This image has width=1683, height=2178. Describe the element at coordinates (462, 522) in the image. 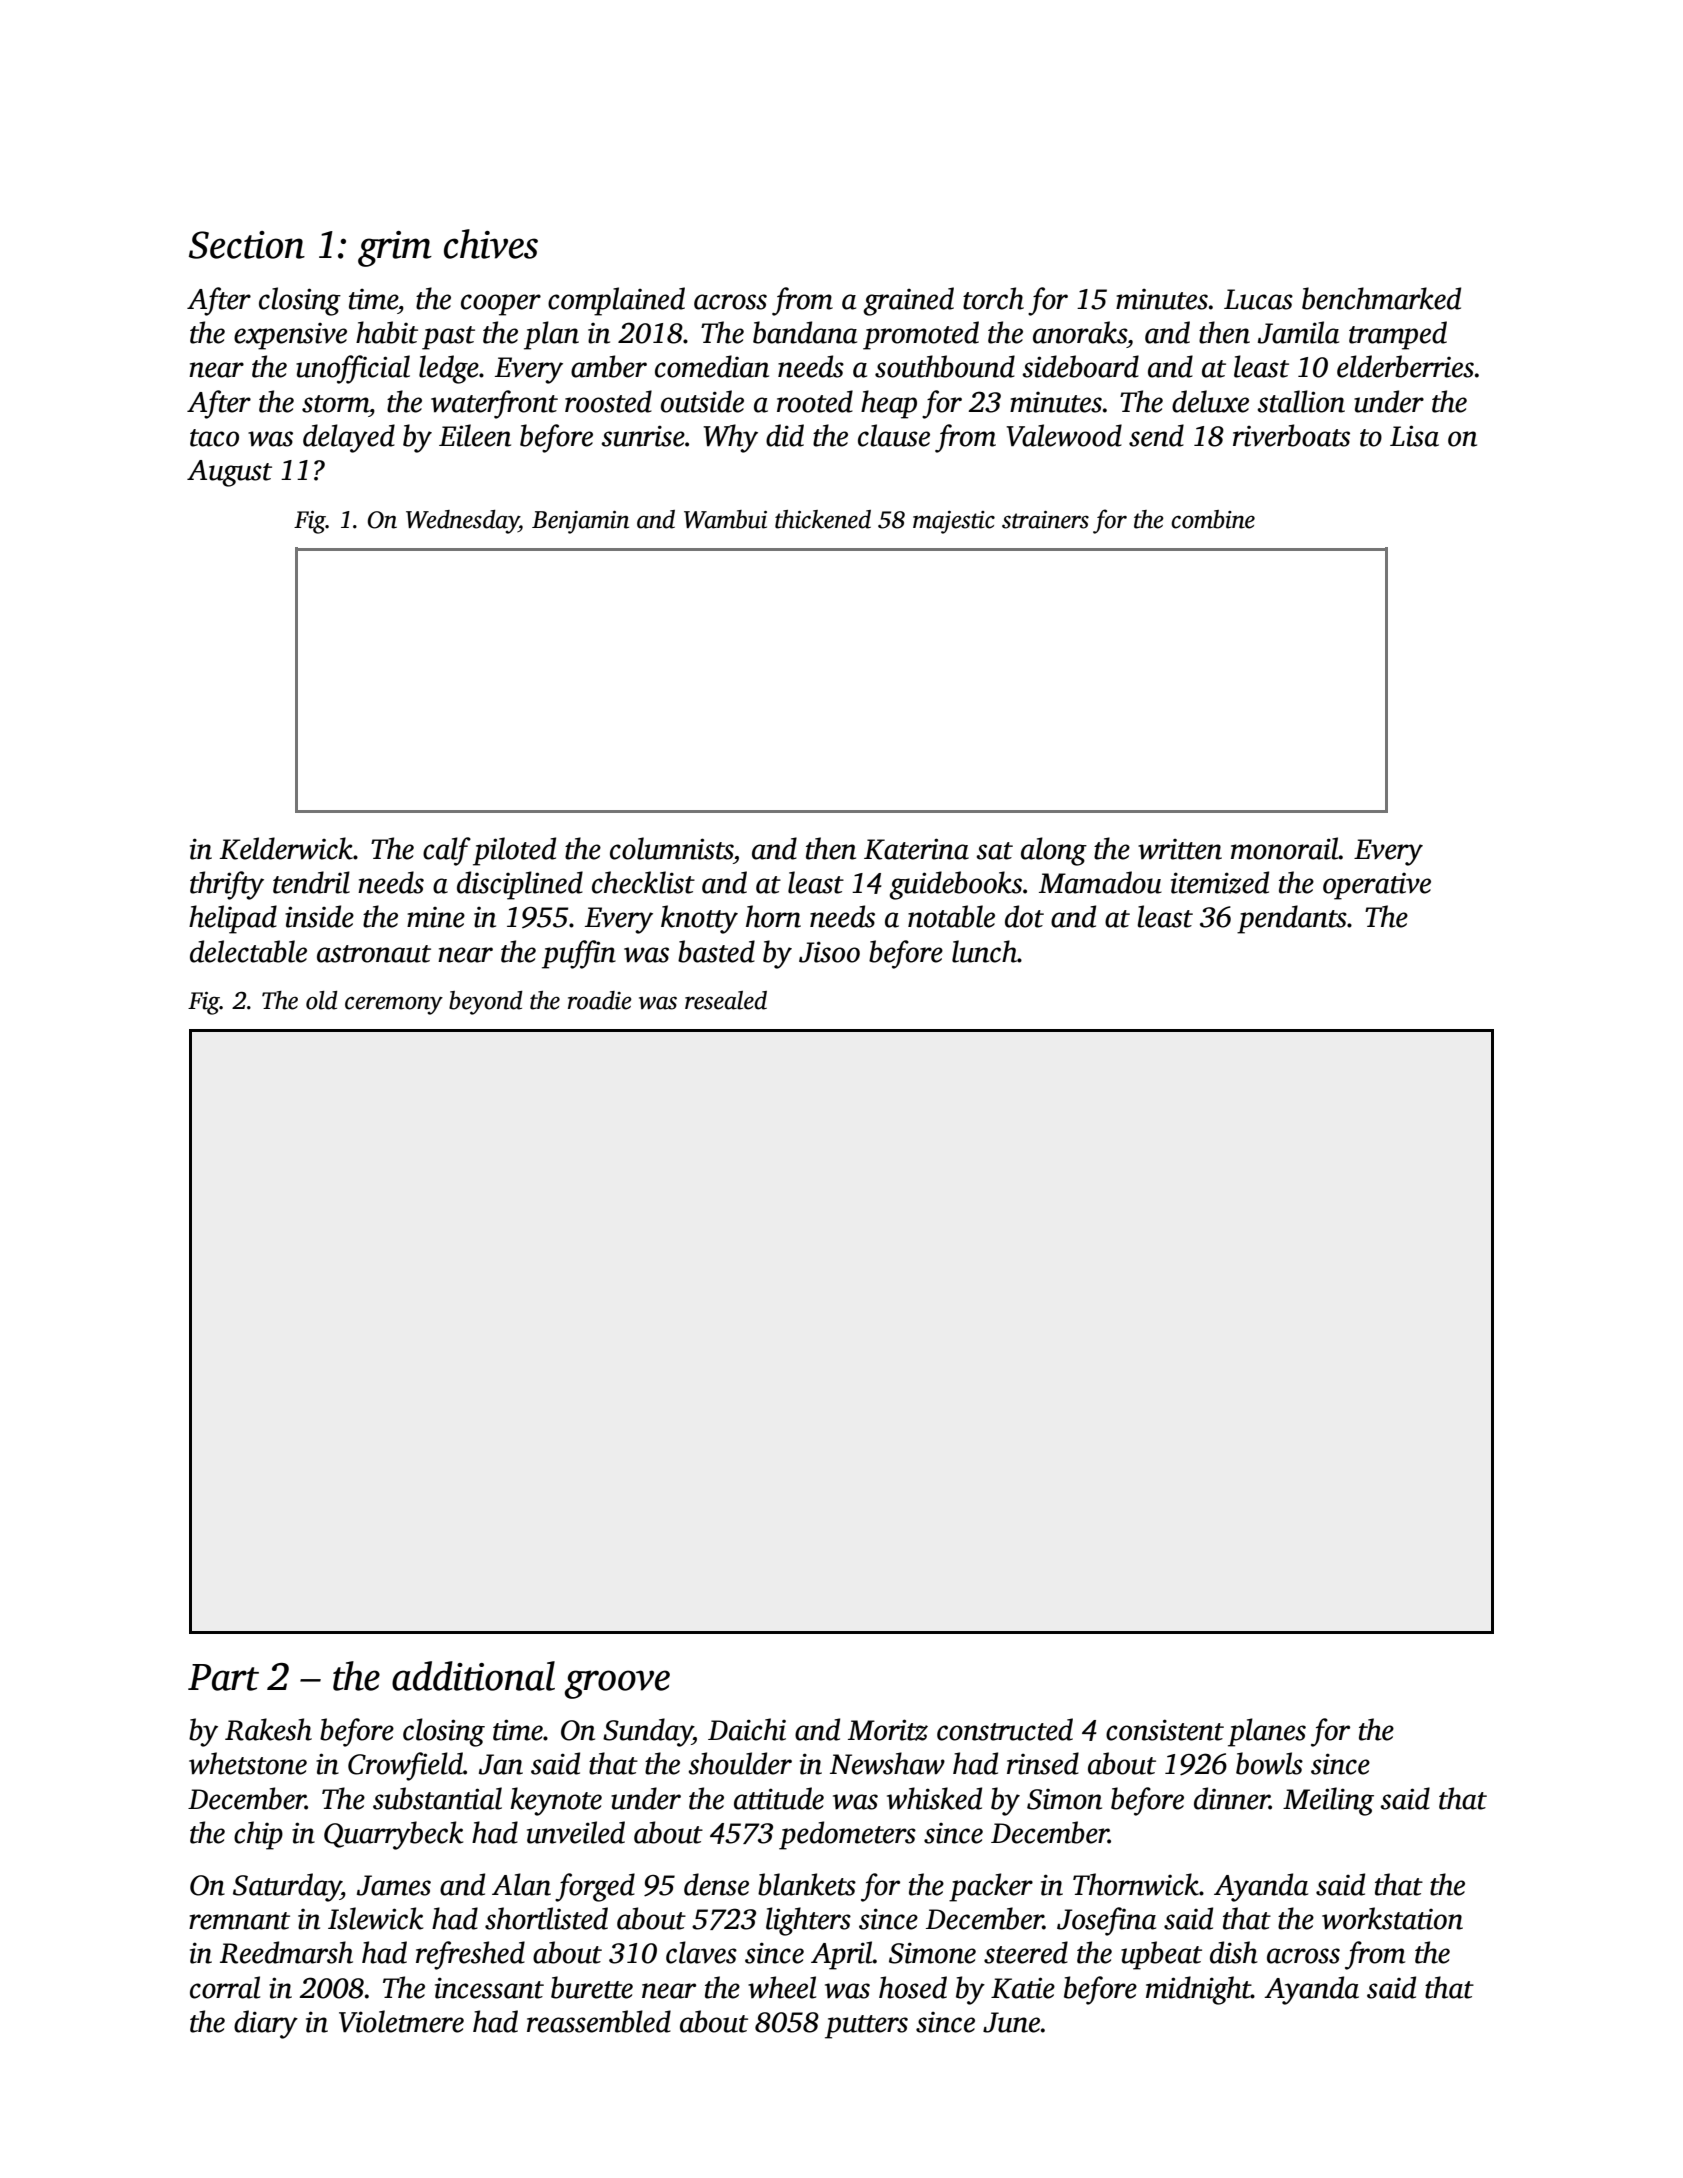

I see `Wednesday` at that location.
